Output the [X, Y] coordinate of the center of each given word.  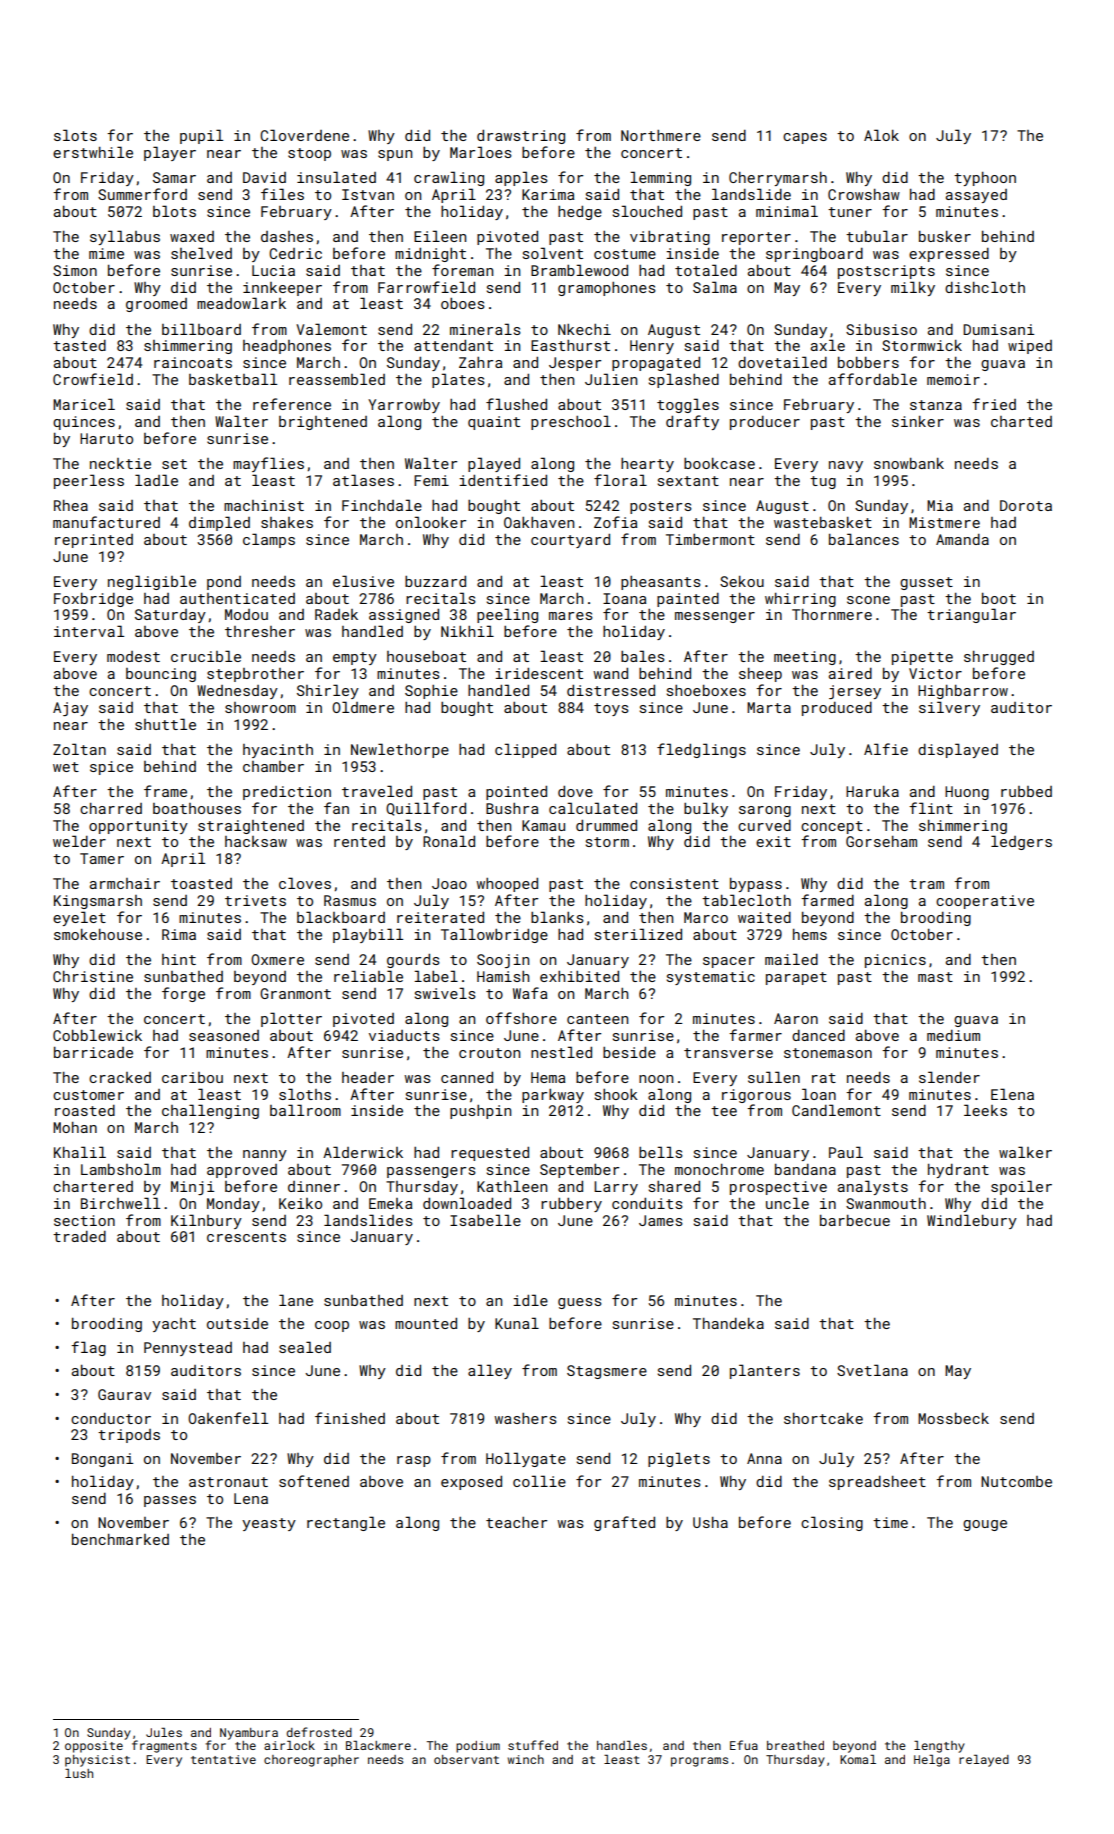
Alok [881, 135]
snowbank [909, 463]
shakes [287, 522]
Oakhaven [539, 522]
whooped [507, 885]
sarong [765, 811]
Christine [93, 976]
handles [622, 1745]
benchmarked [120, 1539]
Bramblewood [579, 270]
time [890, 1522]
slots [75, 135]
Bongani [102, 1460]
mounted [426, 1323]
